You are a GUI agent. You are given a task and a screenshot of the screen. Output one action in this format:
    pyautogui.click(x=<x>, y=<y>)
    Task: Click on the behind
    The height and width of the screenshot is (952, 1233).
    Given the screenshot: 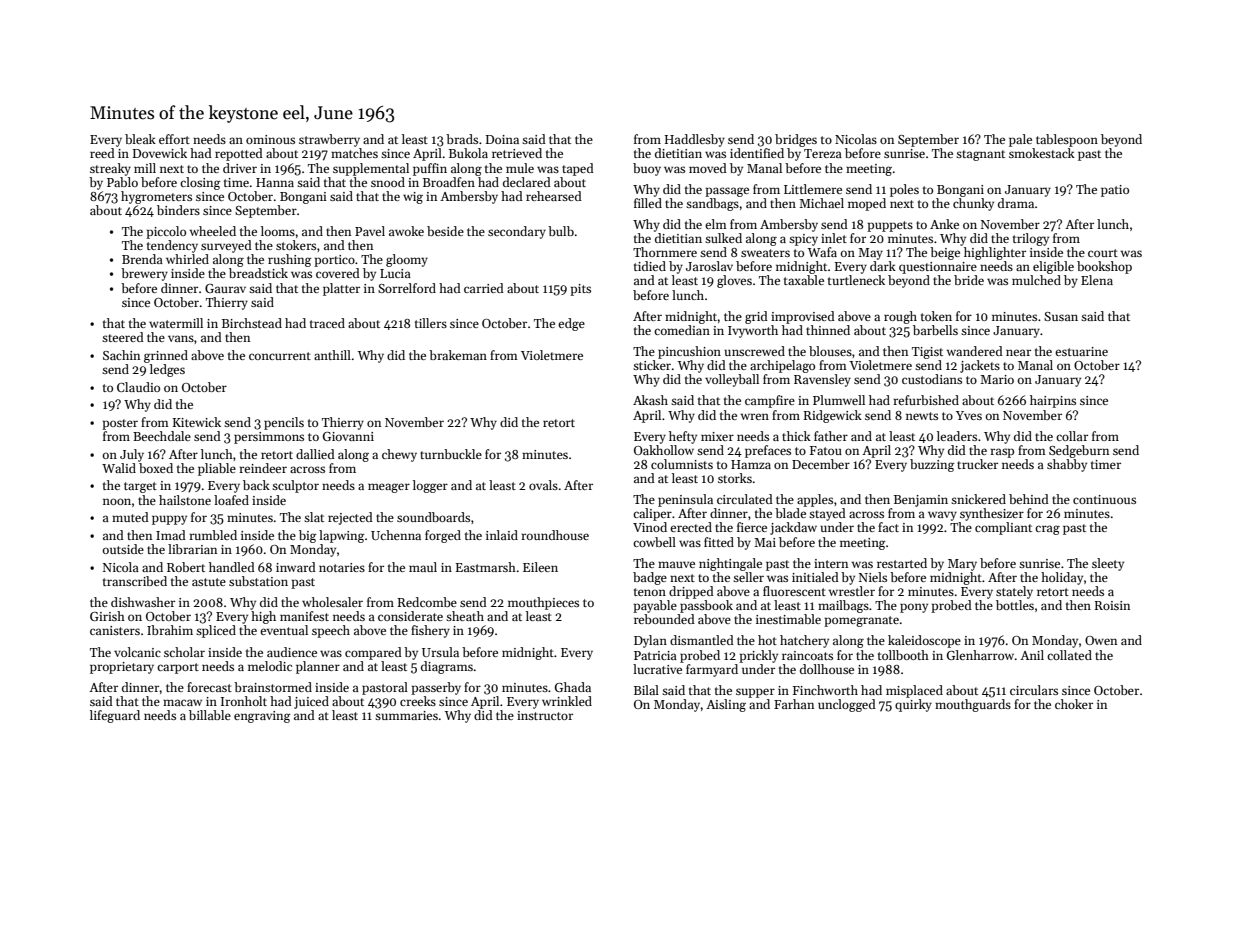 What is the action you would take?
    pyautogui.click(x=1029, y=499)
